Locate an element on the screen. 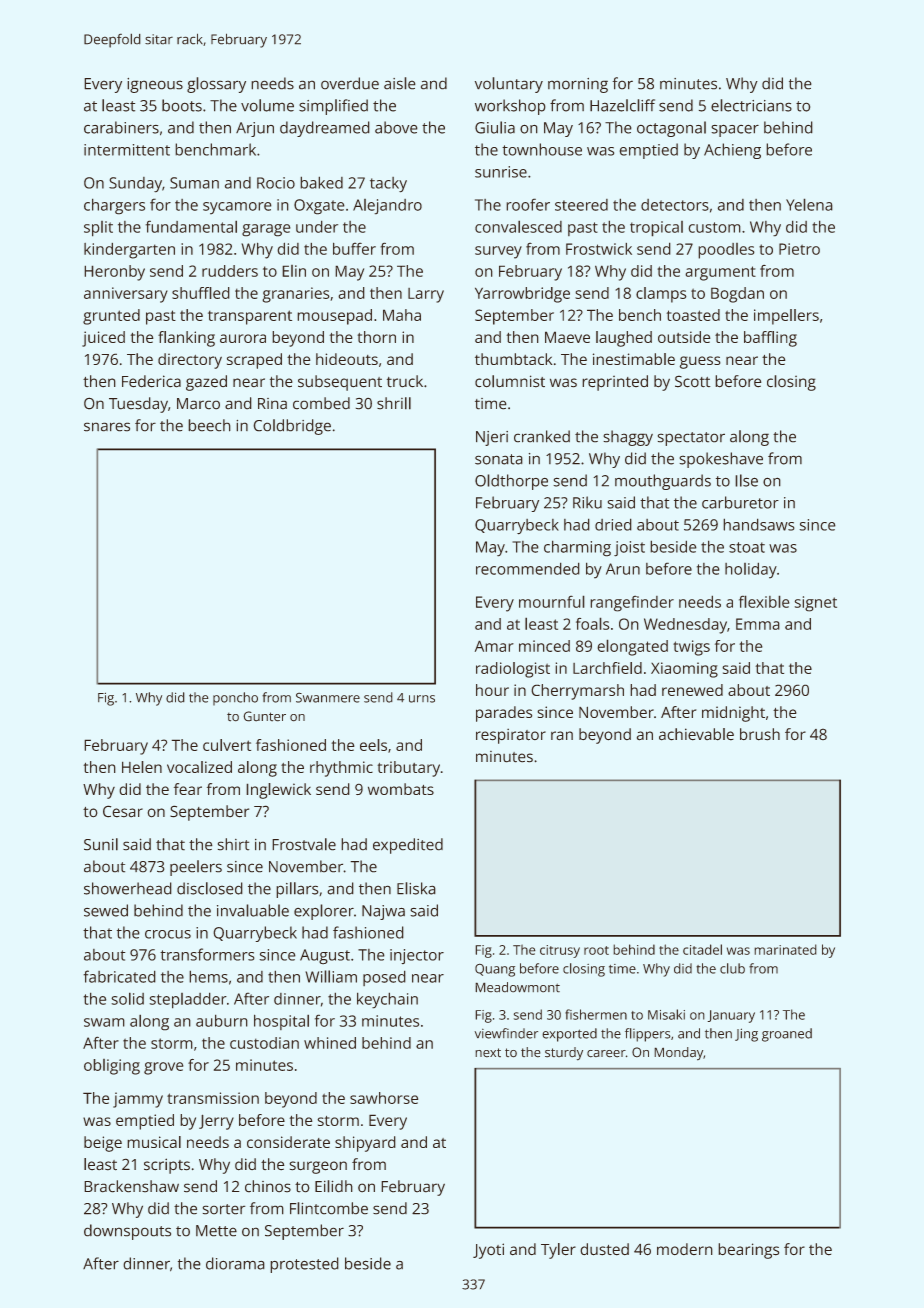  achievable is located at coordinates (696, 734).
